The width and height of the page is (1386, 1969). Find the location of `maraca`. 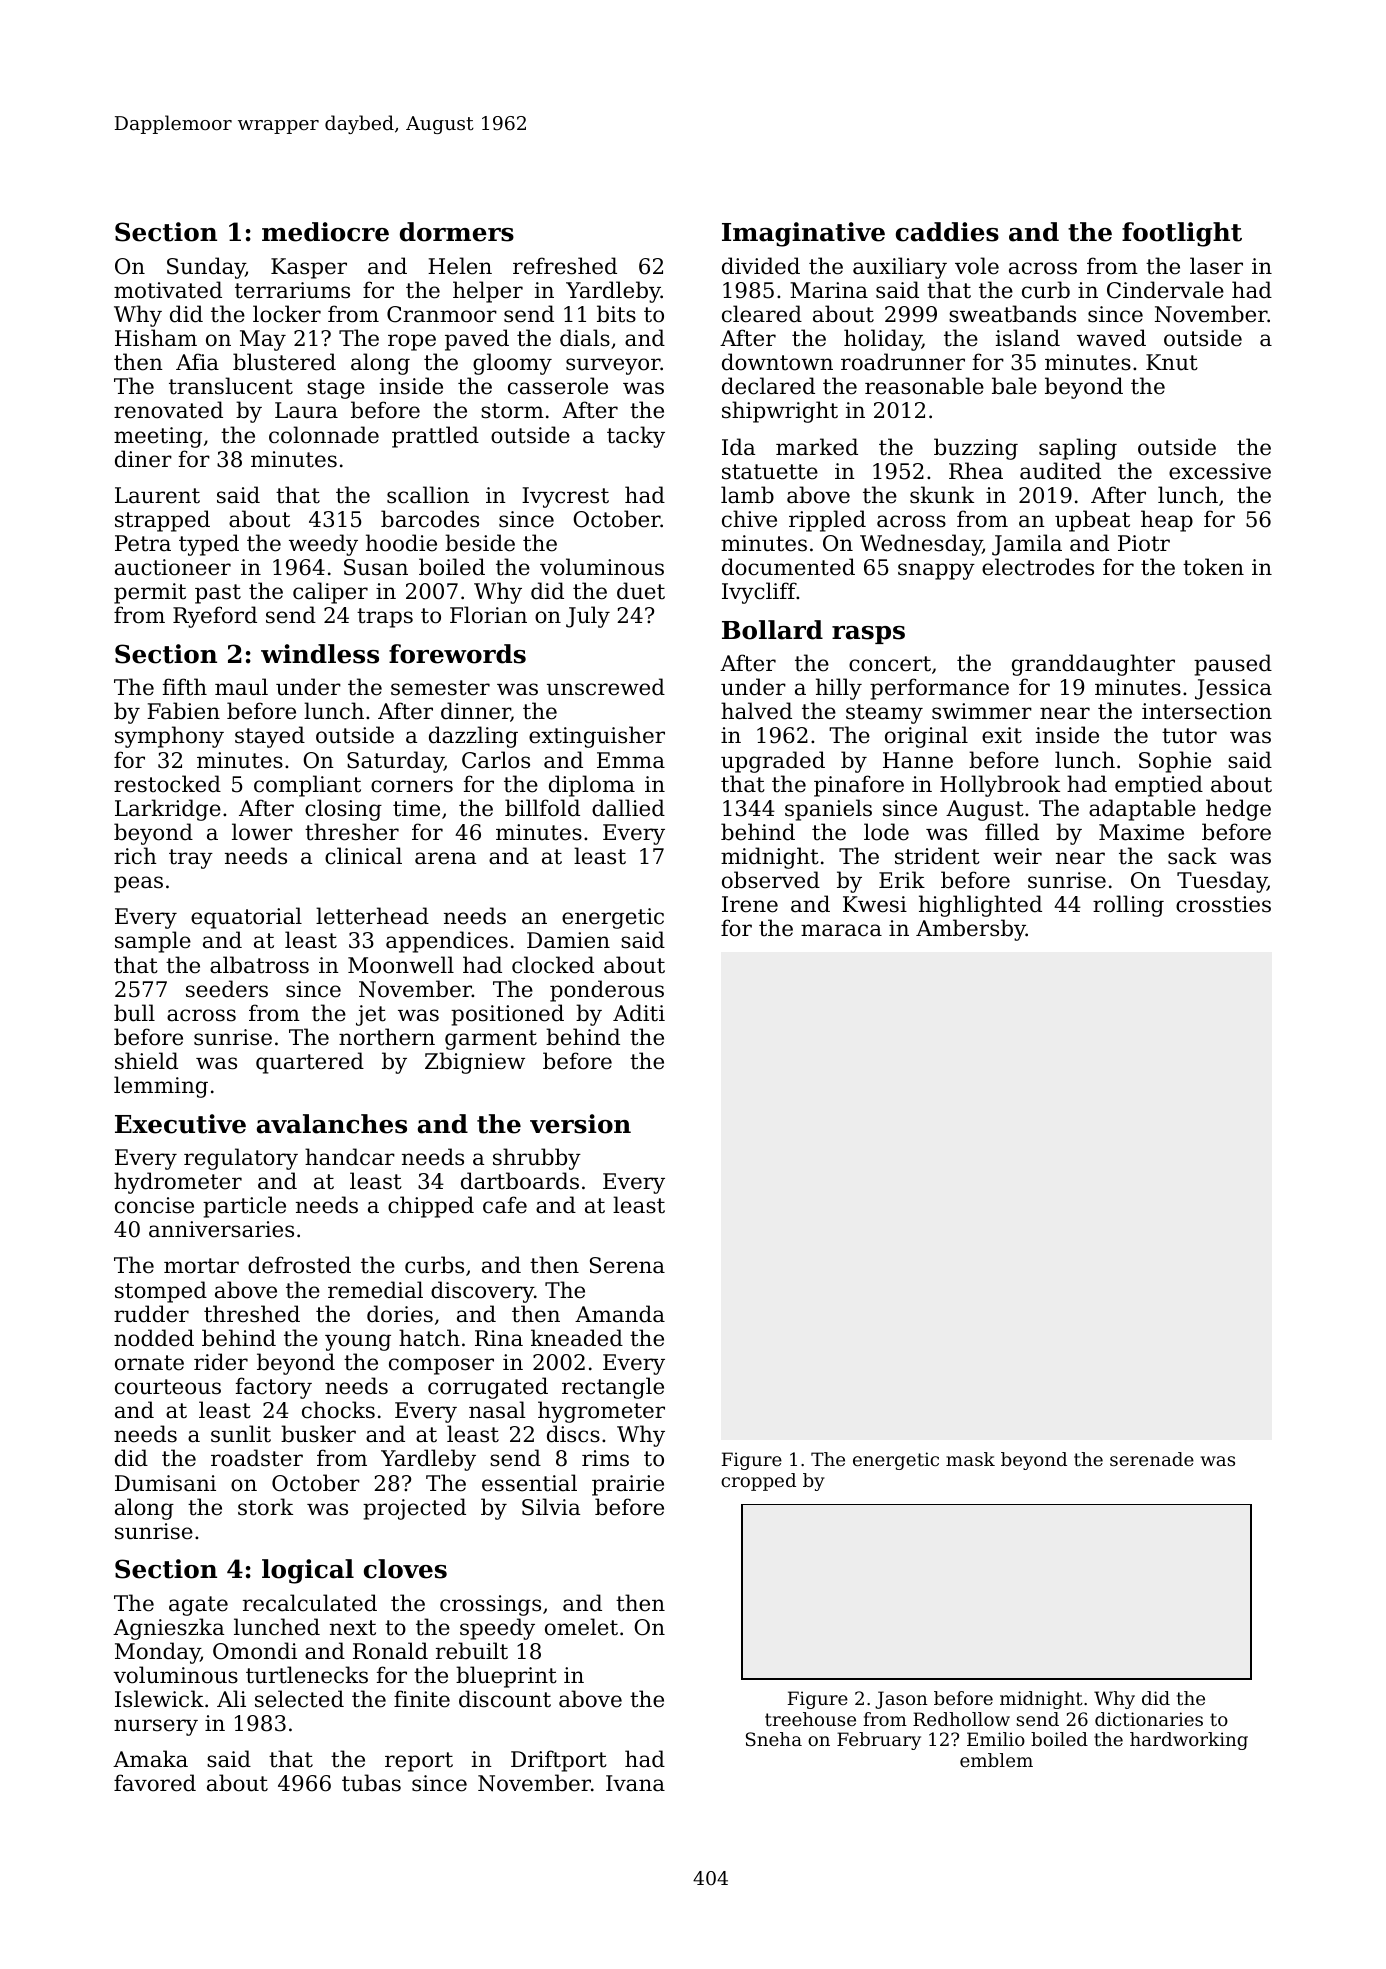

maraca is located at coordinates (841, 930).
